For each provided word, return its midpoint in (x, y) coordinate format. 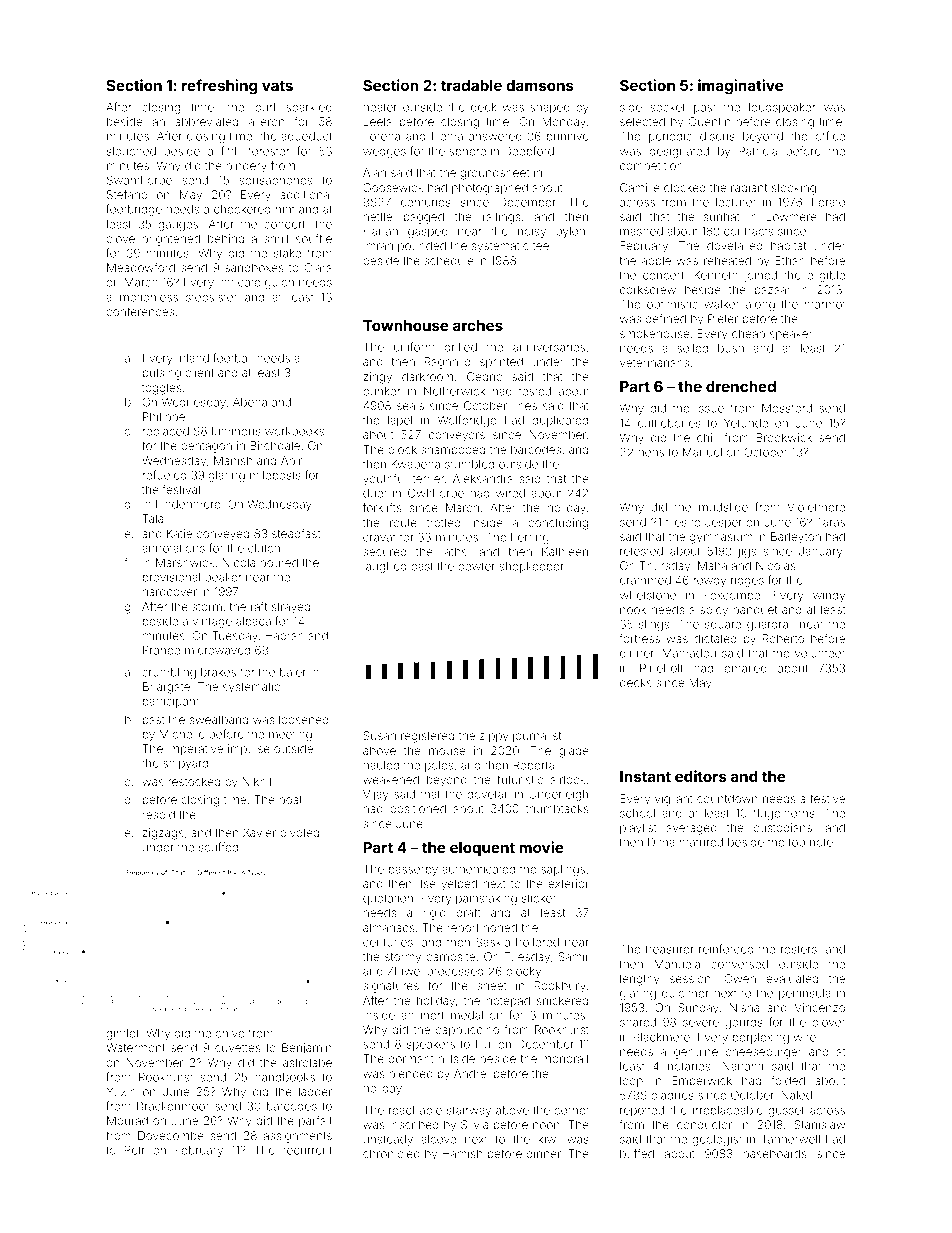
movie (541, 847)
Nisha (744, 1007)
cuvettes (238, 1048)
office (830, 136)
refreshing (219, 87)
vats (277, 85)
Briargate (166, 688)
